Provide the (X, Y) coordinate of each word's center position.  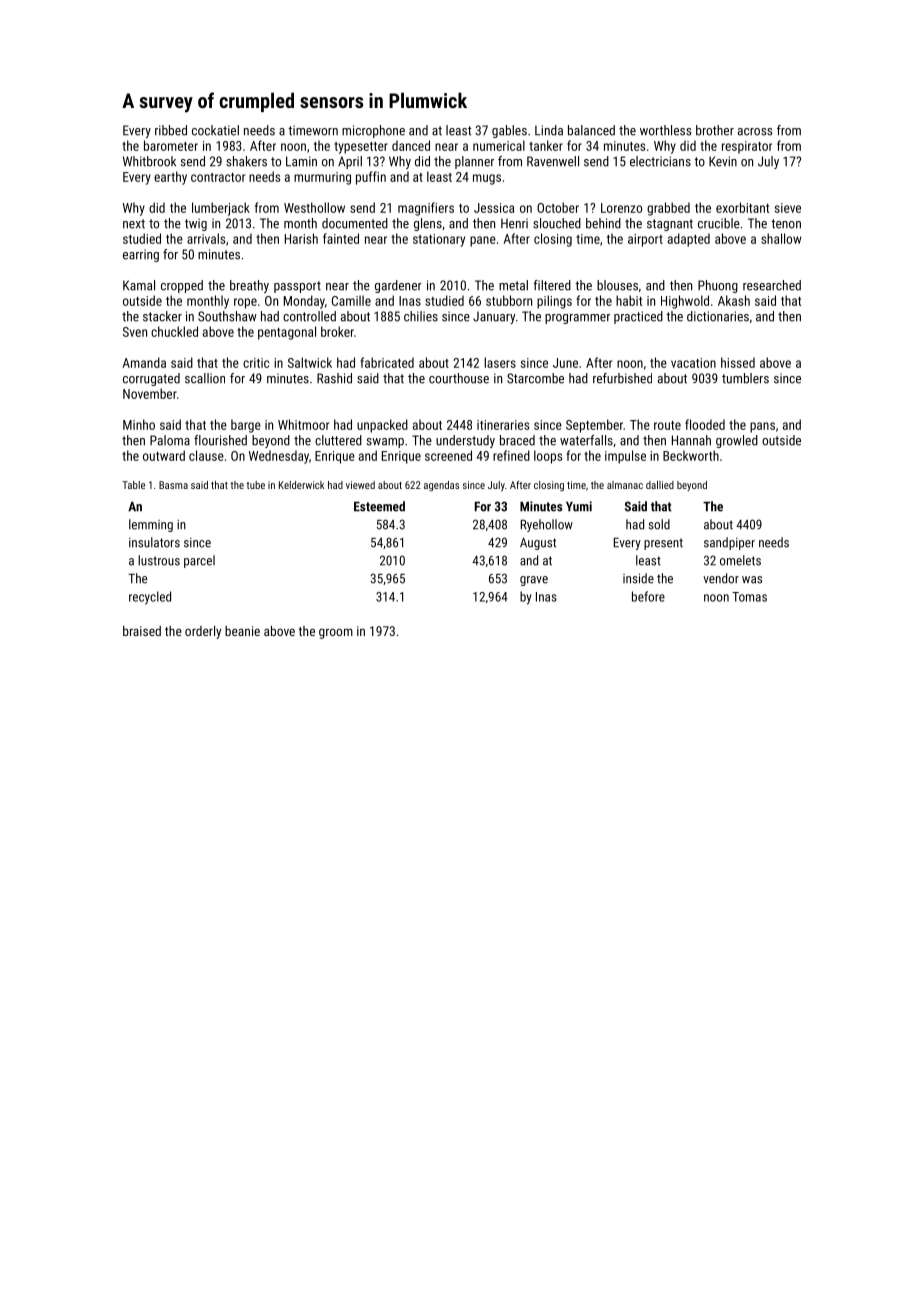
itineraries (503, 425)
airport (645, 240)
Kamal (139, 285)
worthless (666, 130)
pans (762, 427)
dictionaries (718, 316)
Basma (173, 485)
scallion (205, 378)
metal (513, 285)
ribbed (171, 130)
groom (336, 633)
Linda (549, 130)
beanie (242, 631)
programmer (577, 319)
